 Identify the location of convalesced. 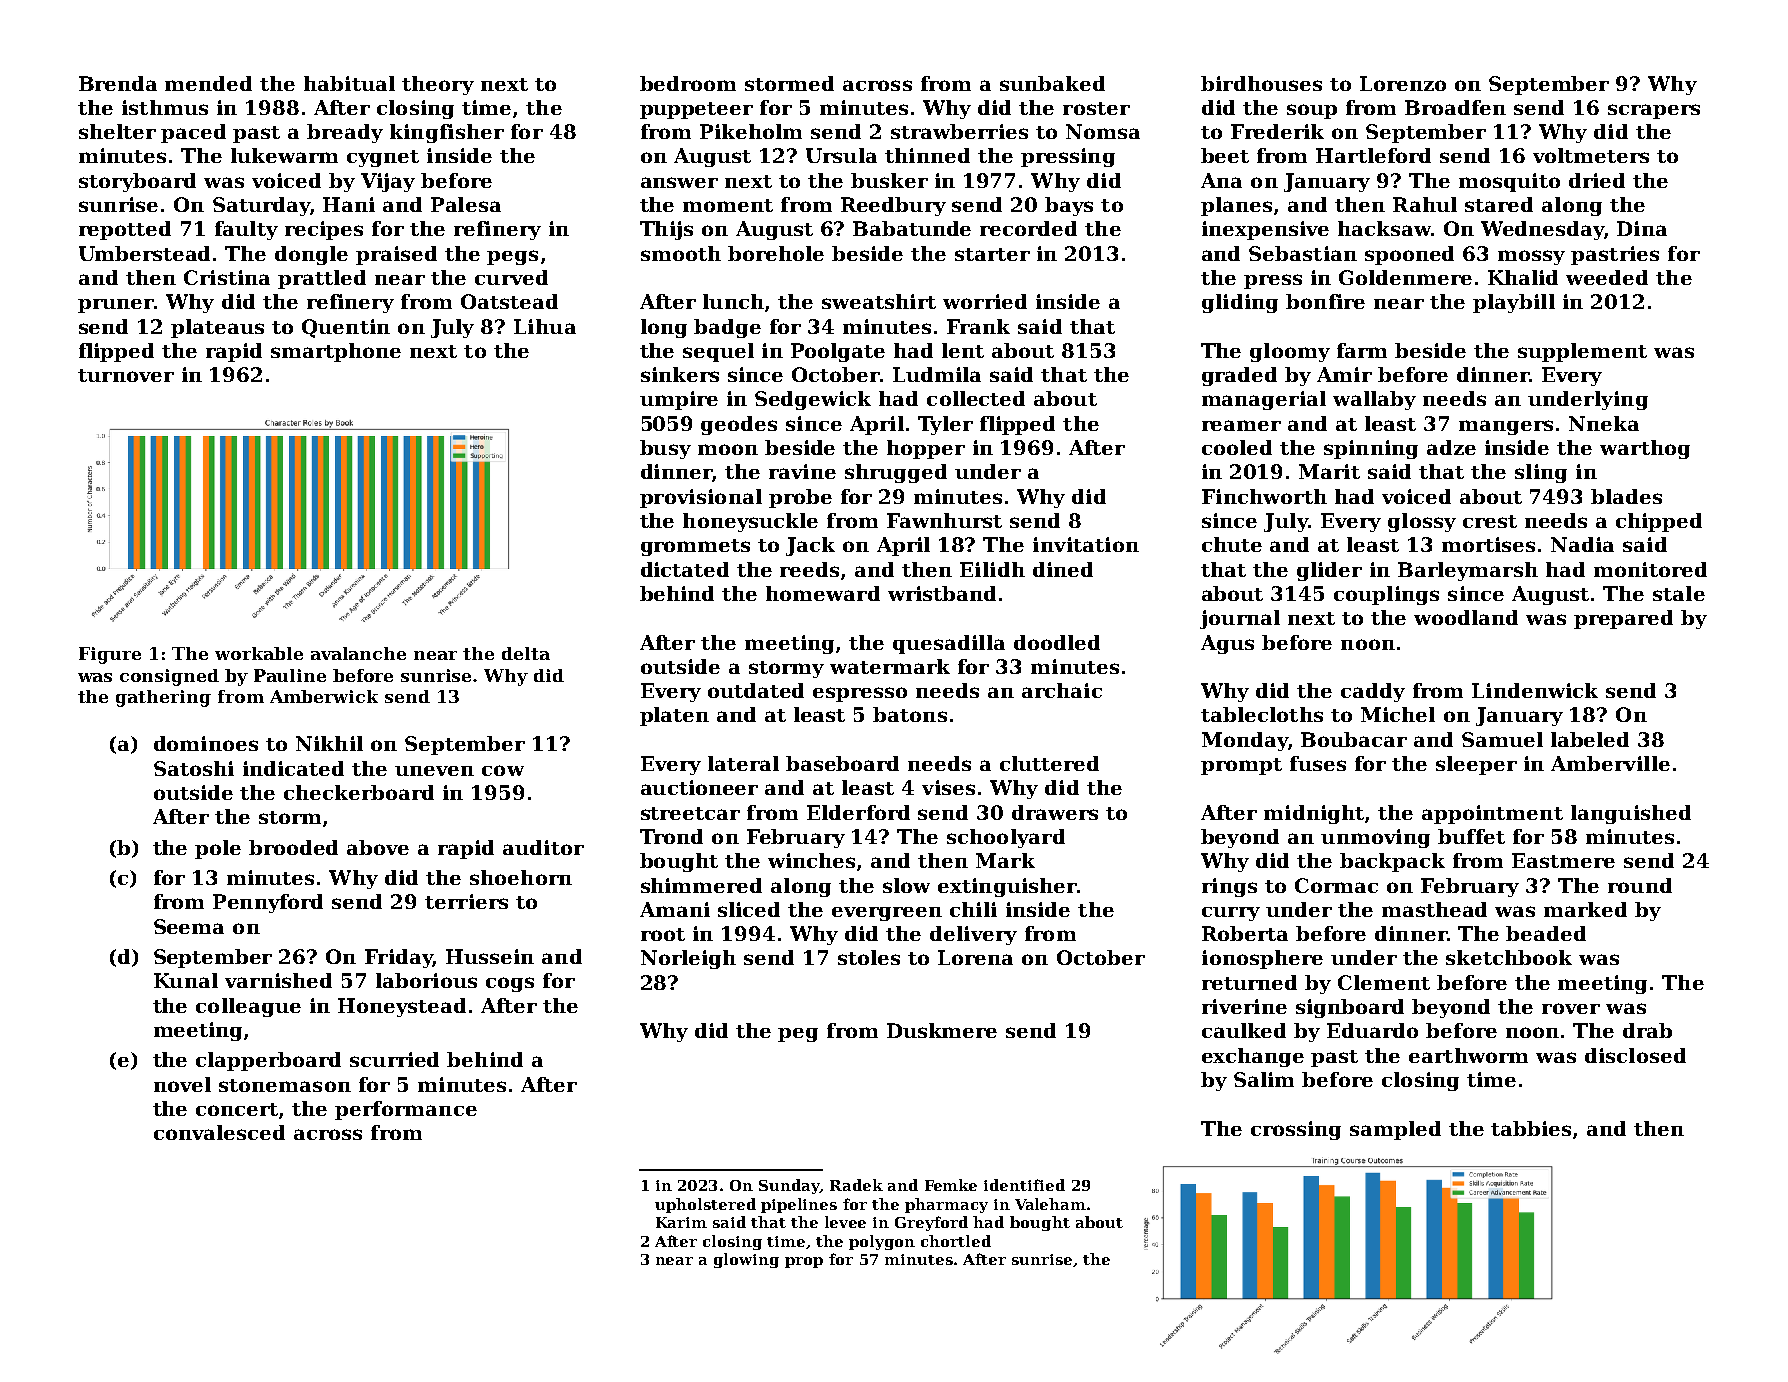
(219, 1132).
